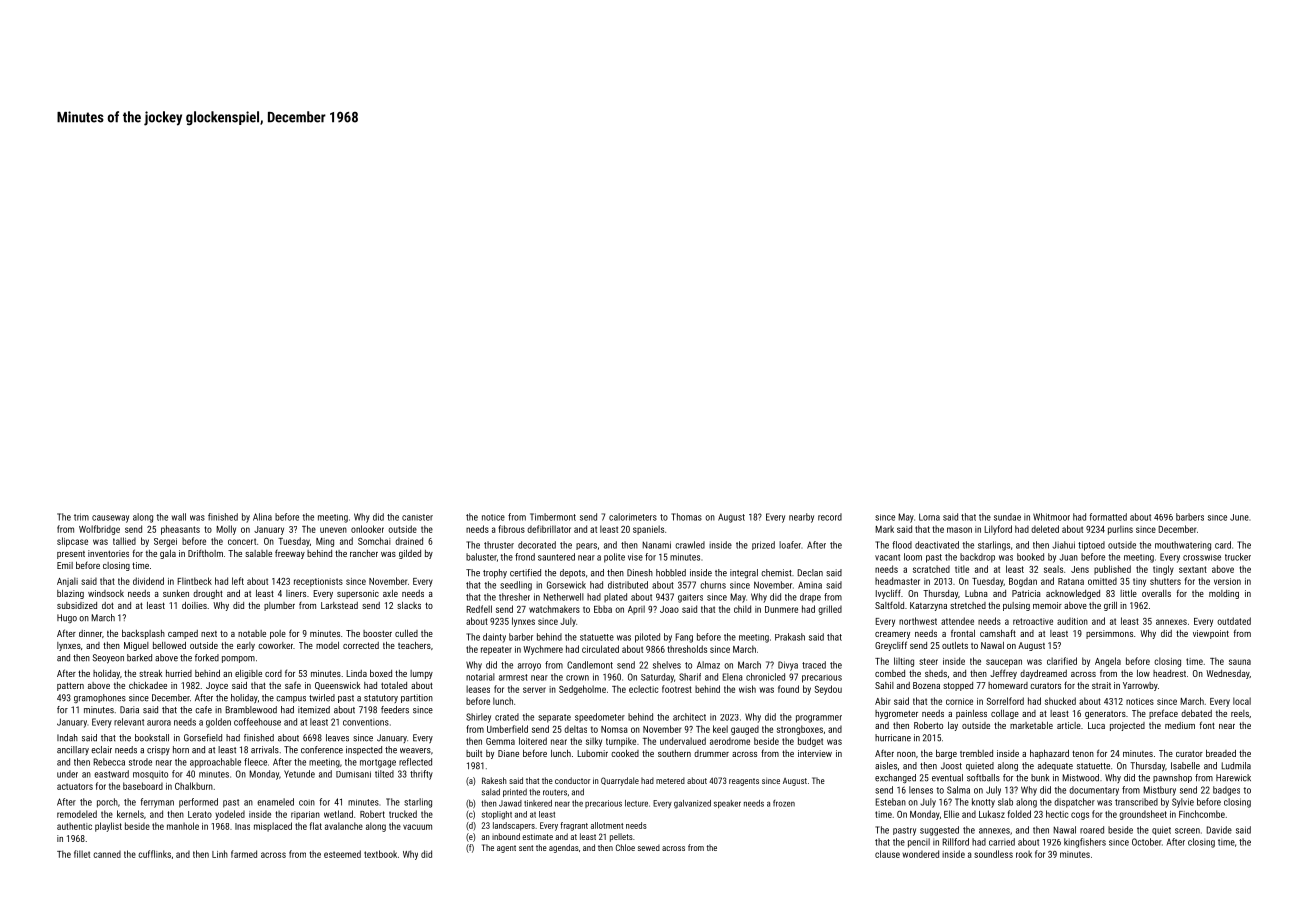 The image size is (1308, 924). What do you see at coordinates (1169, 673) in the image?
I see `headrest` at bounding box center [1169, 673].
